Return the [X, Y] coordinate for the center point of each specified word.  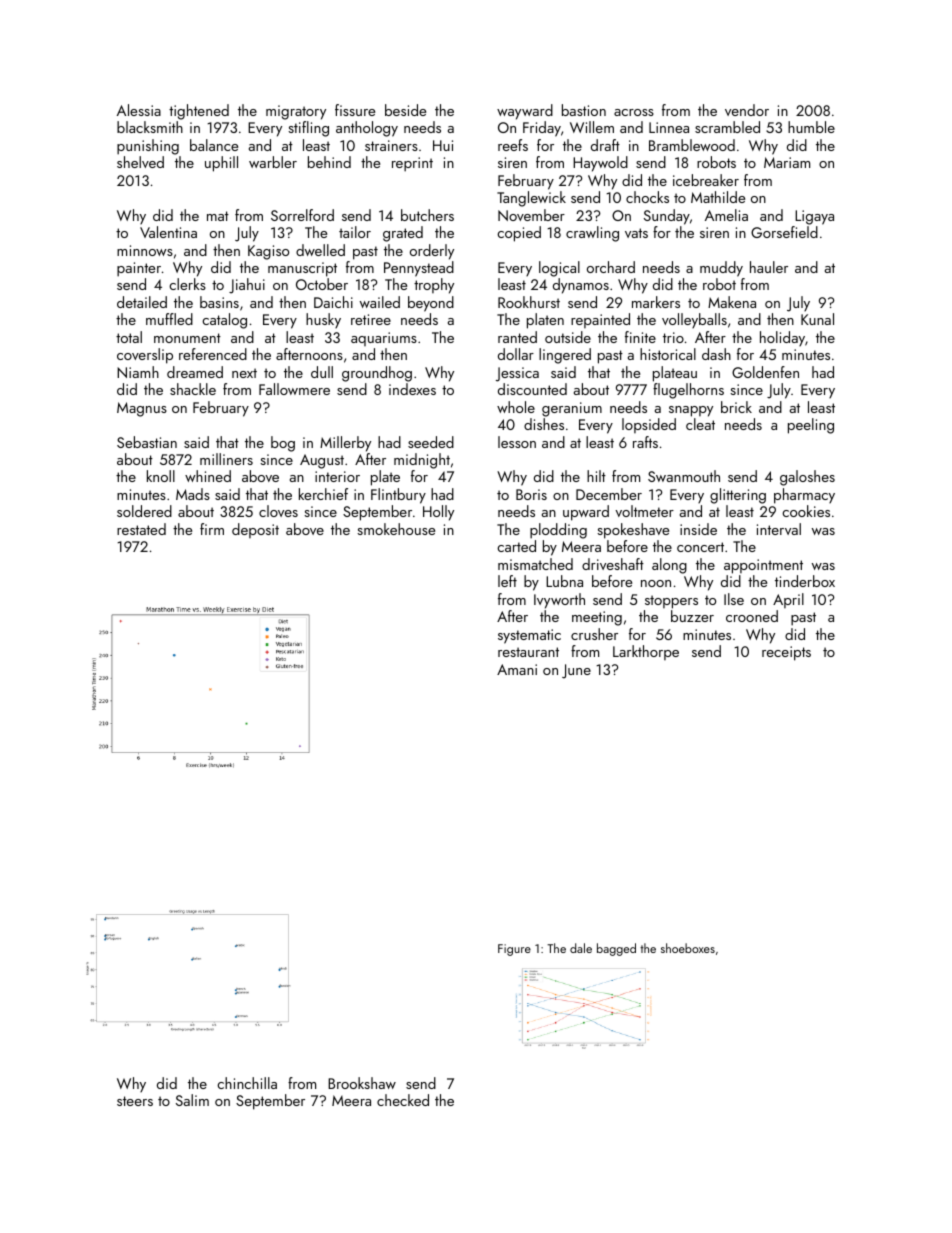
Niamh [138, 372]
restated [141, 529]
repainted [600, 320]
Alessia [139, 110]
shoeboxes [688, 948]
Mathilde [718, 197]
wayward [525, 112]
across [634, 112]
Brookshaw [362, 1083]
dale [581, 948]
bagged [616, 949]
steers [135, 1101]
